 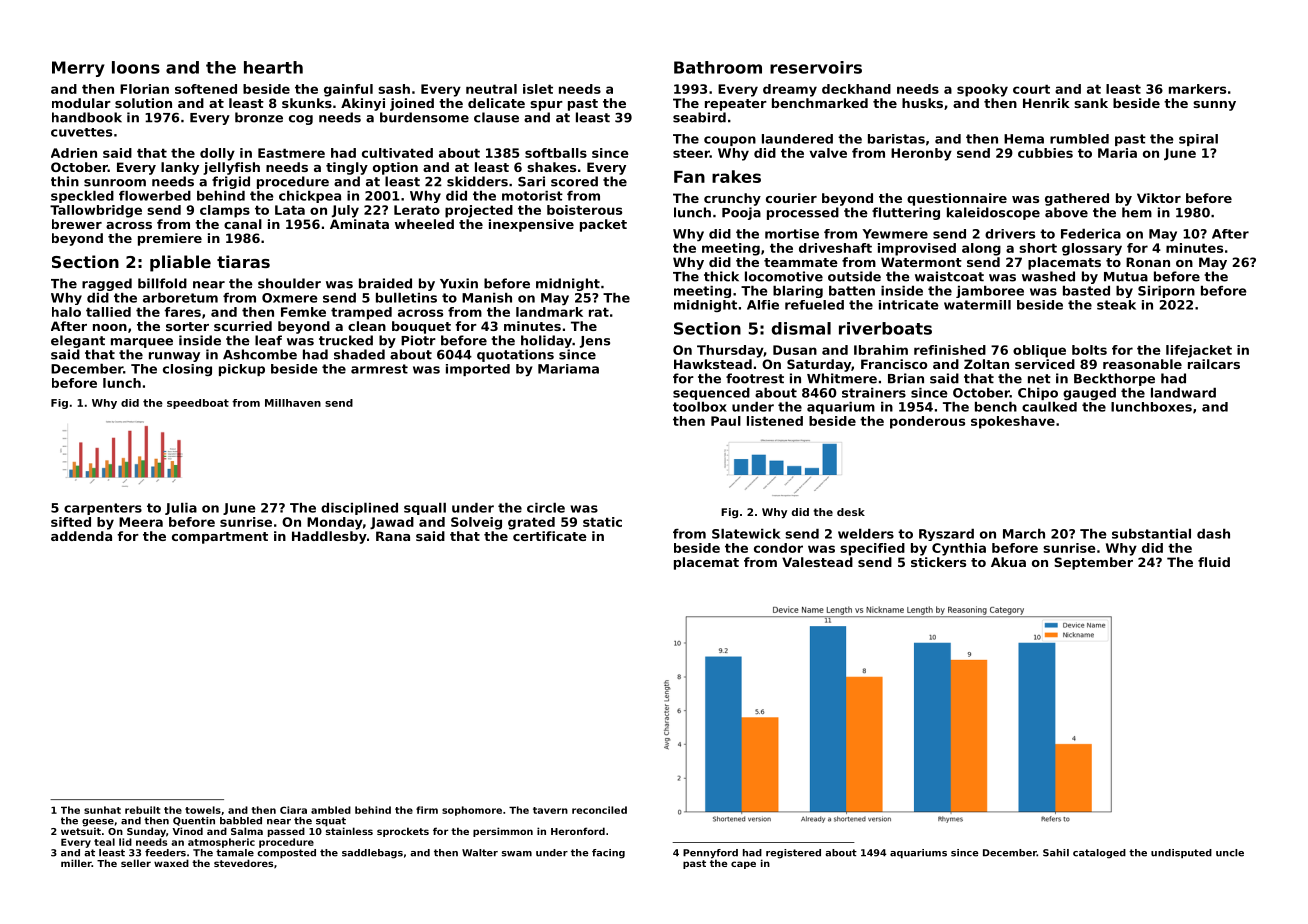 I want to click on towels, so click(x=203, y=810).
